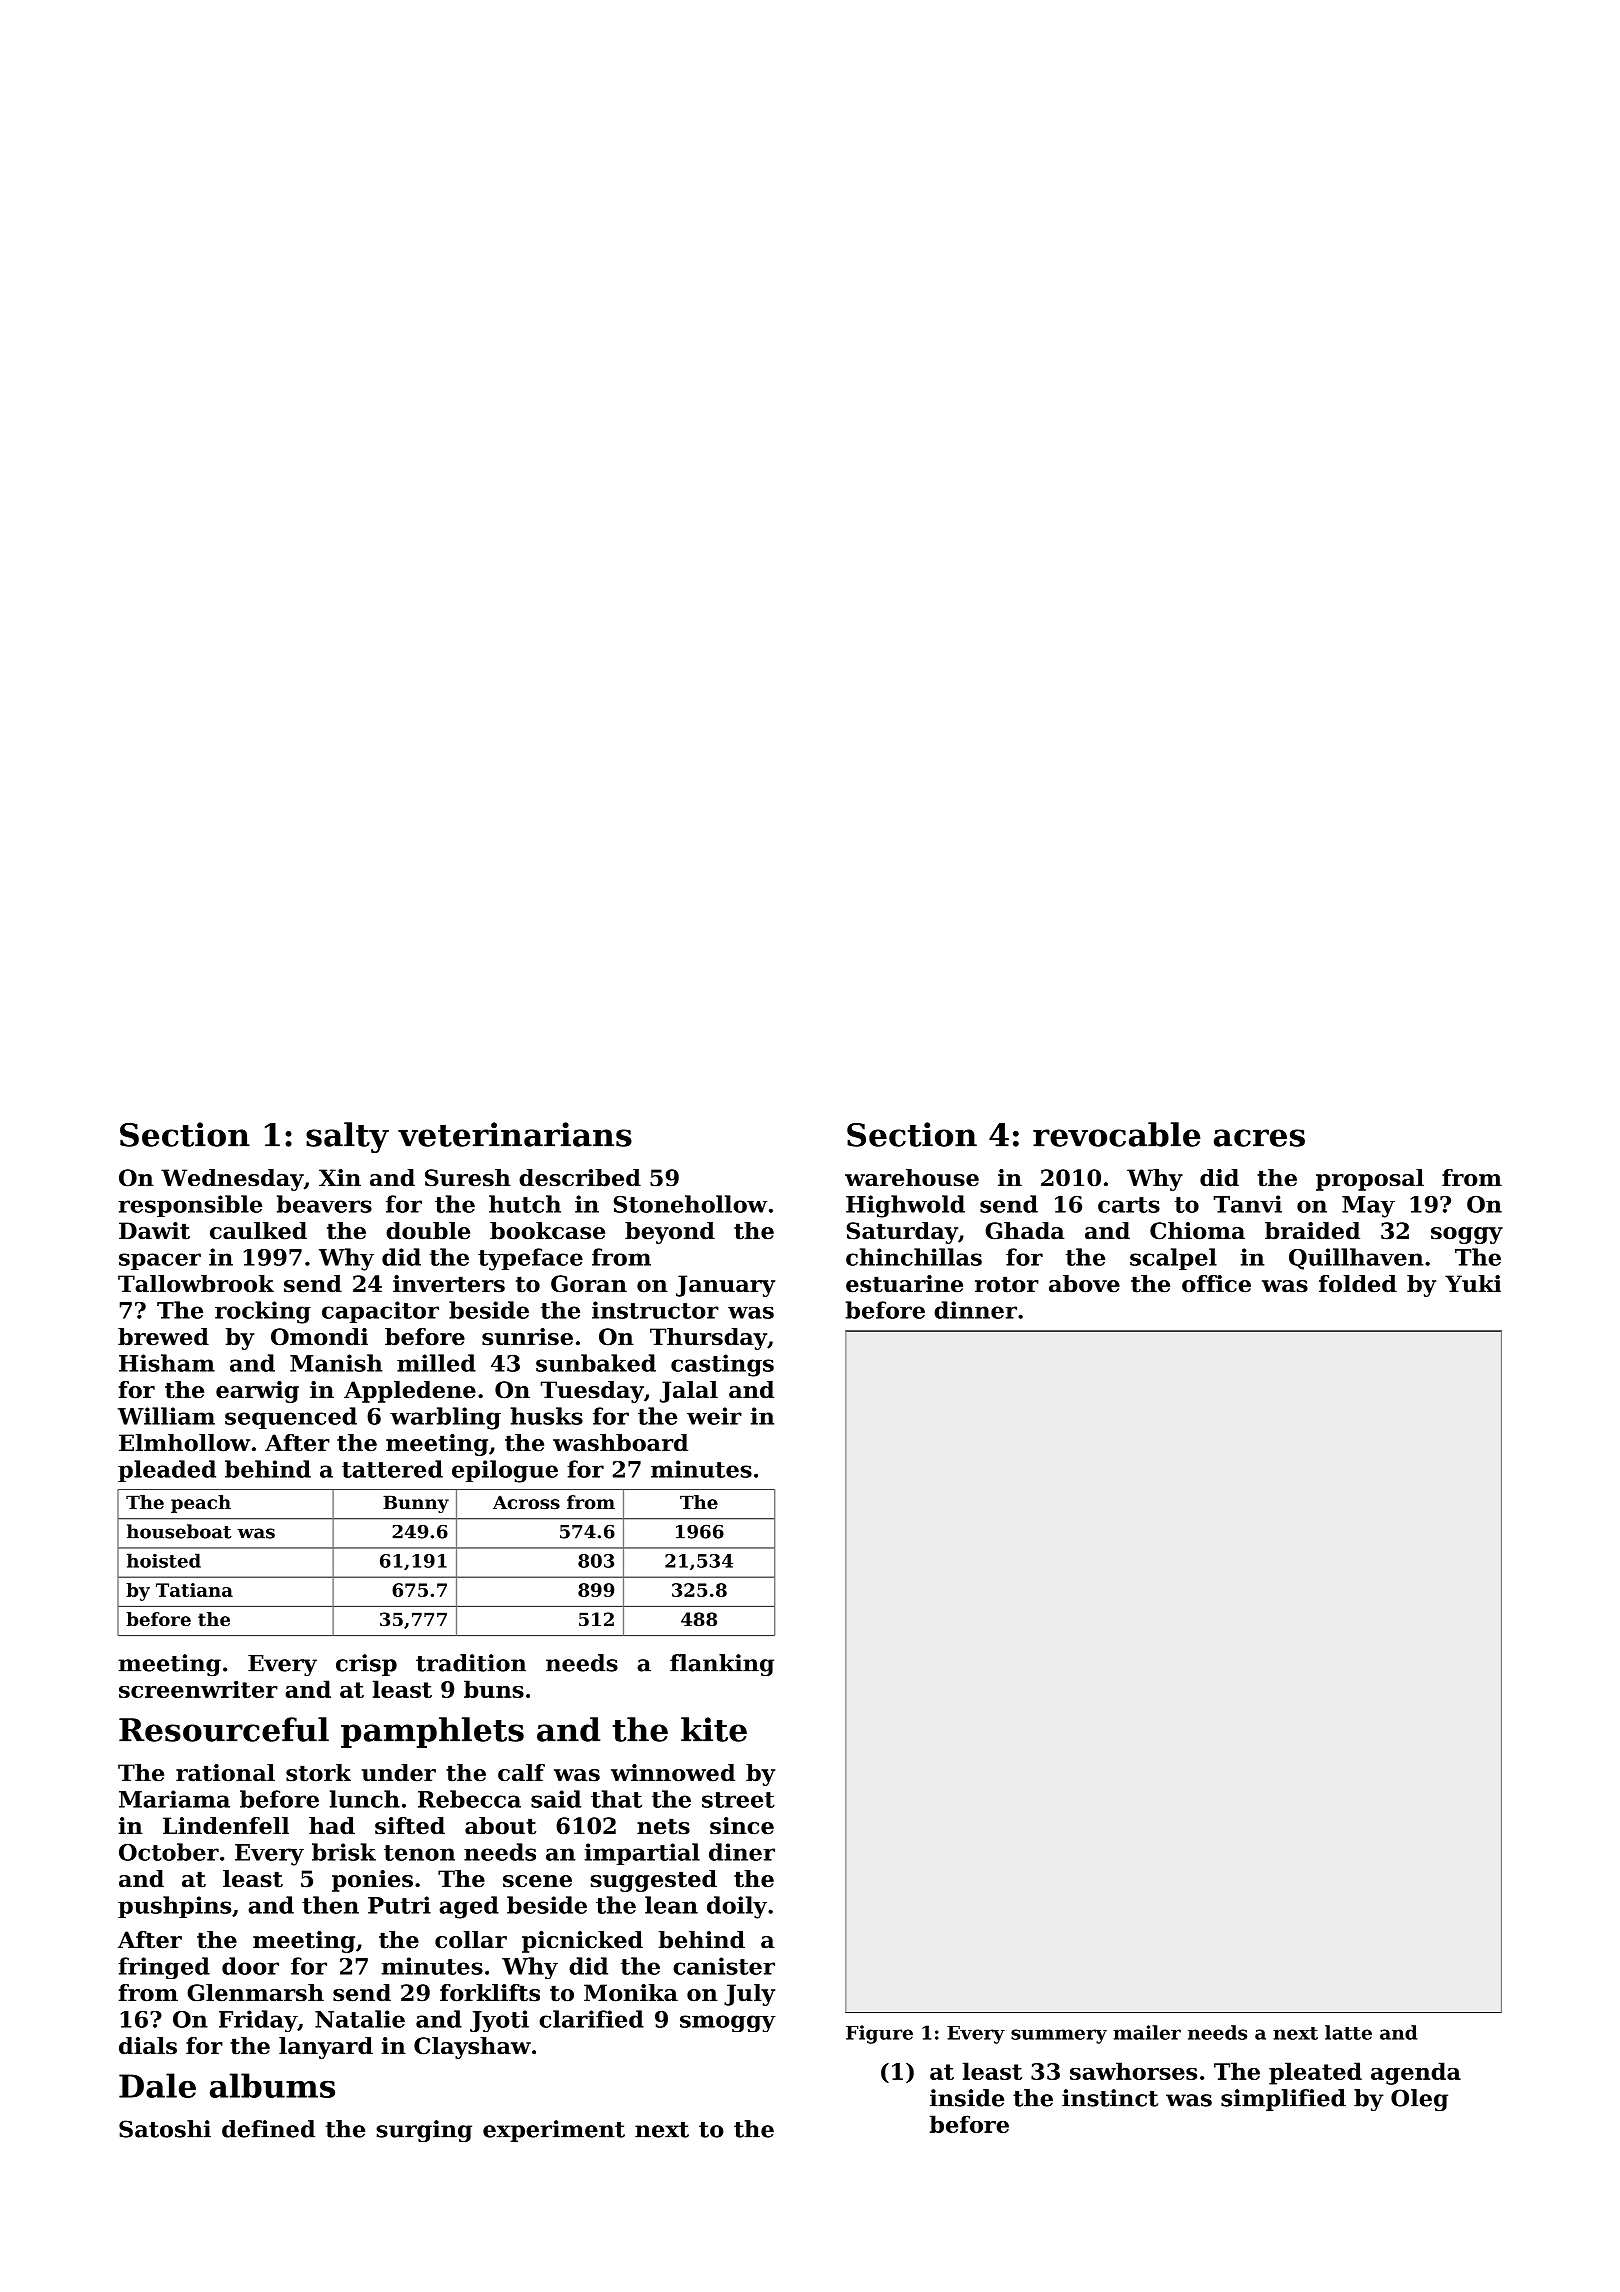 Image resolution: width=1620 pixels, height=2292 pixels. I want to click on epilogue, so click(505, 1471).
